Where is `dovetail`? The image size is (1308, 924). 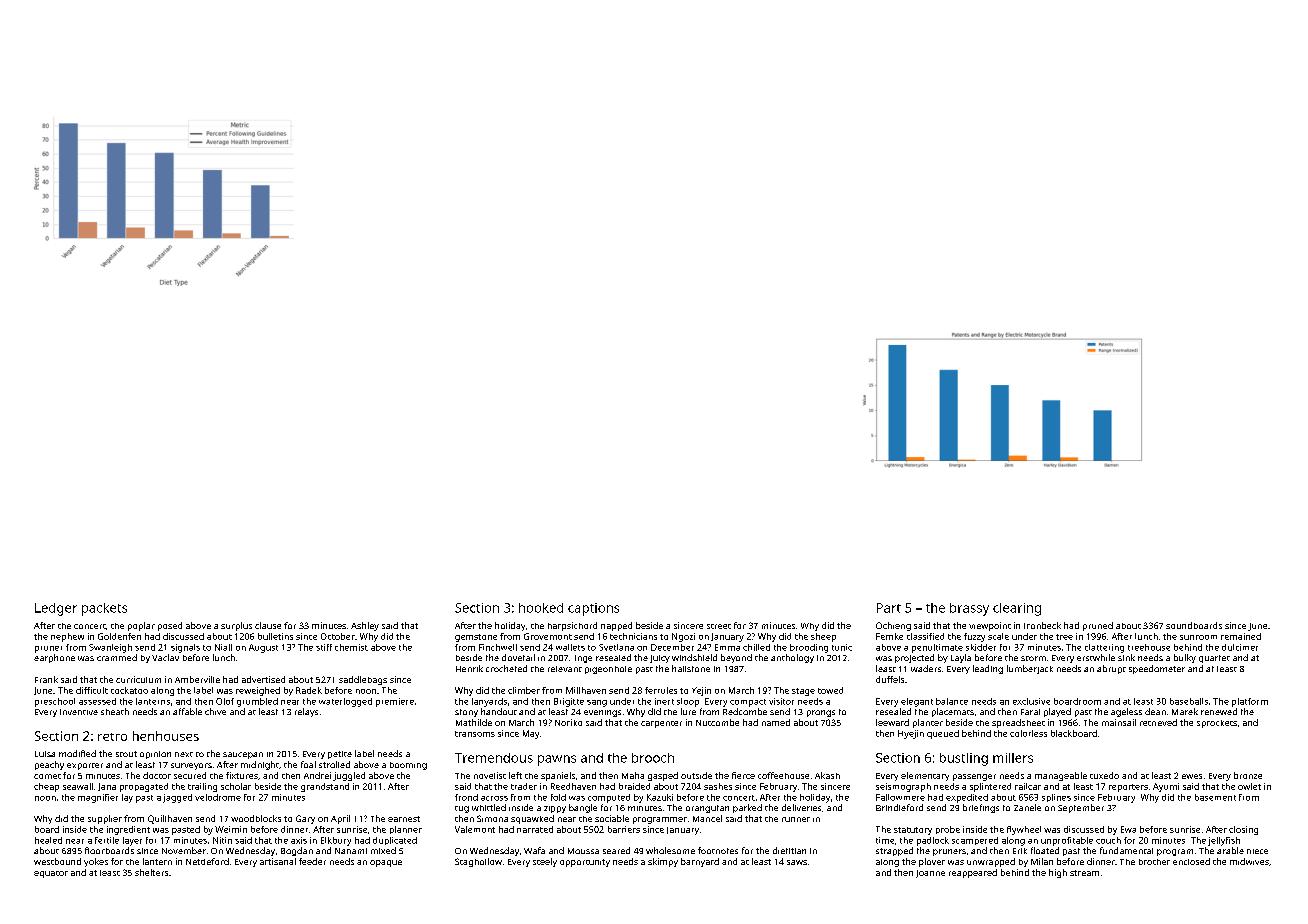 dovetail is located at coordinates (518, 657).
